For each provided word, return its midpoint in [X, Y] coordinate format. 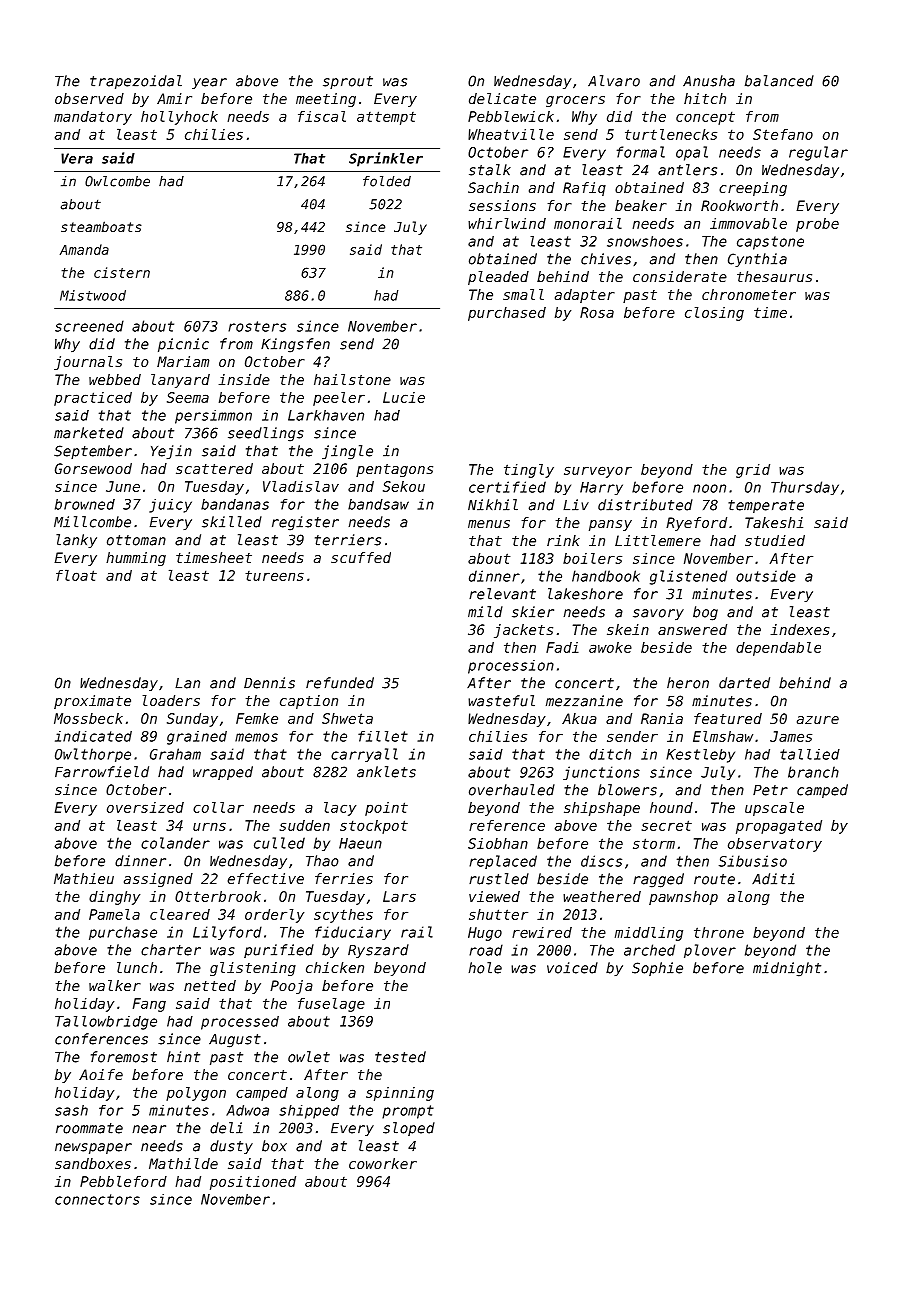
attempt [386, 118]
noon [709, 488]
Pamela [114, 914]
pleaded [498, 278]
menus [489, 524]
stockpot [374, 827]
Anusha [709, 81]
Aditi [773, 879]
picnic [183, 345]
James [791, 736]
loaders [171, 700]
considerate [680, 276]
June [123, 486]
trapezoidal [136, 82]
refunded [340, 683]
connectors [97, 1199]
